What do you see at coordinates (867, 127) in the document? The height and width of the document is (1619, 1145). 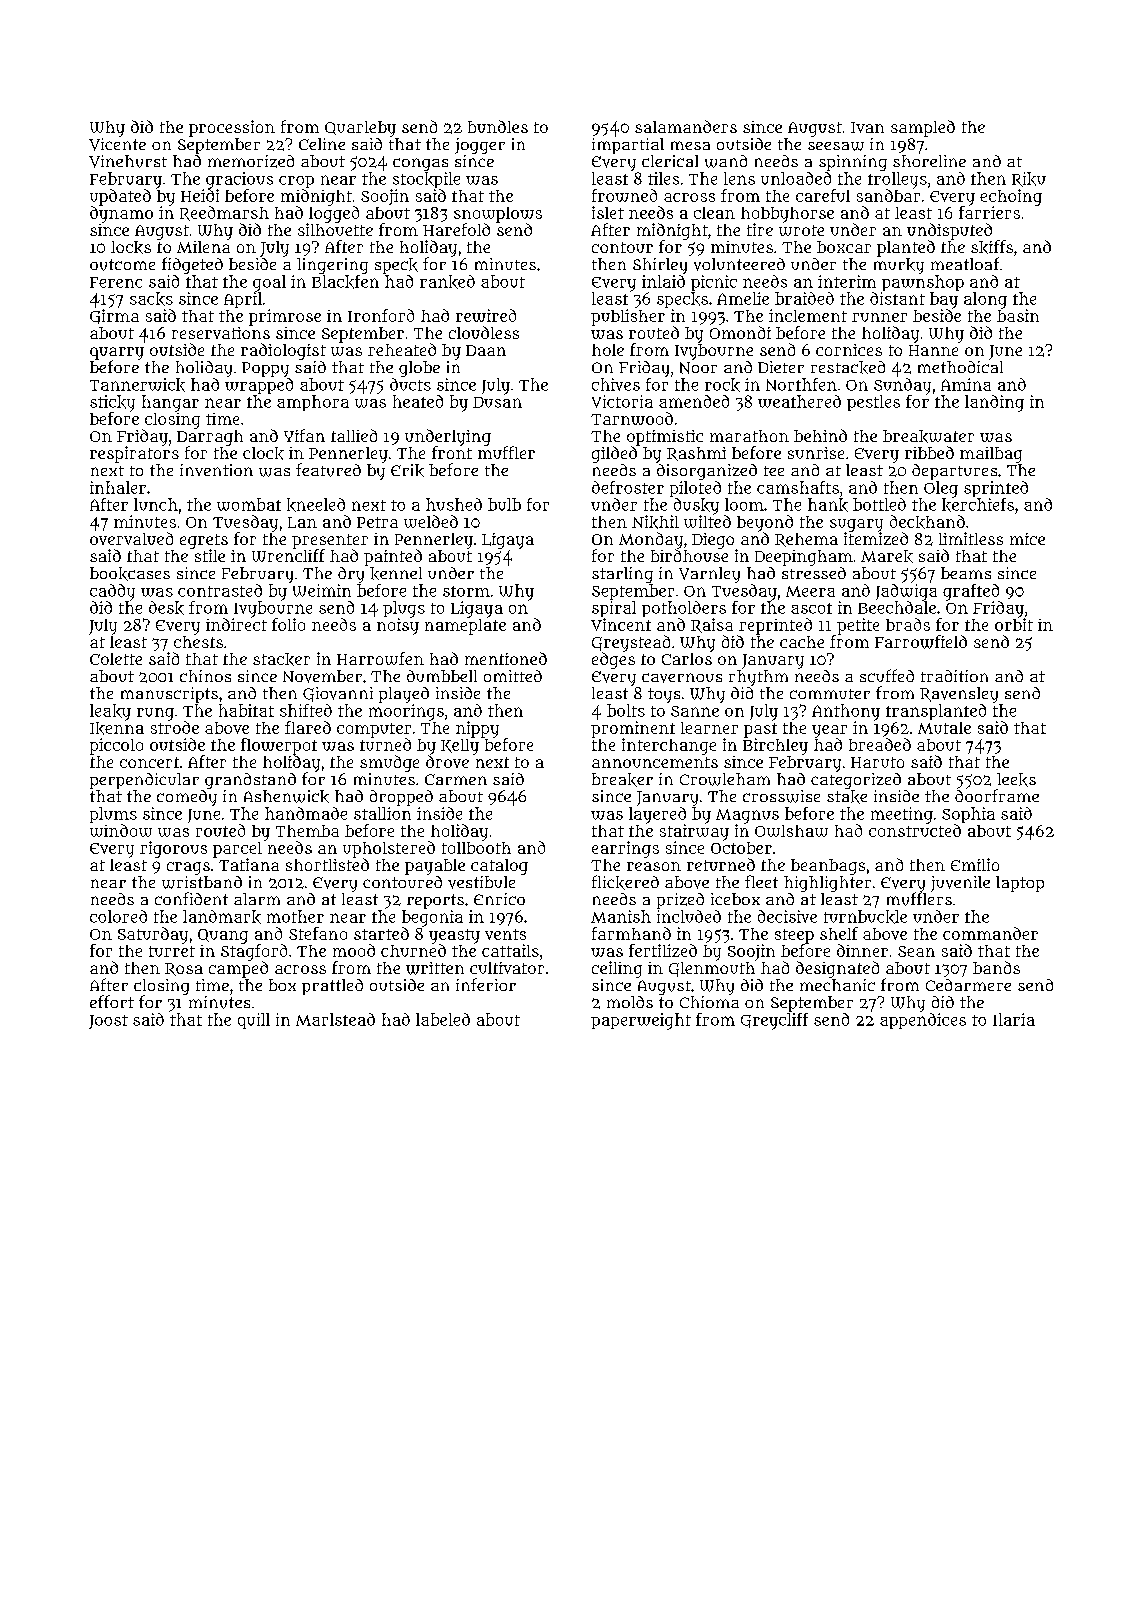 I see `Ivan` at bounding box center [867, 127].
